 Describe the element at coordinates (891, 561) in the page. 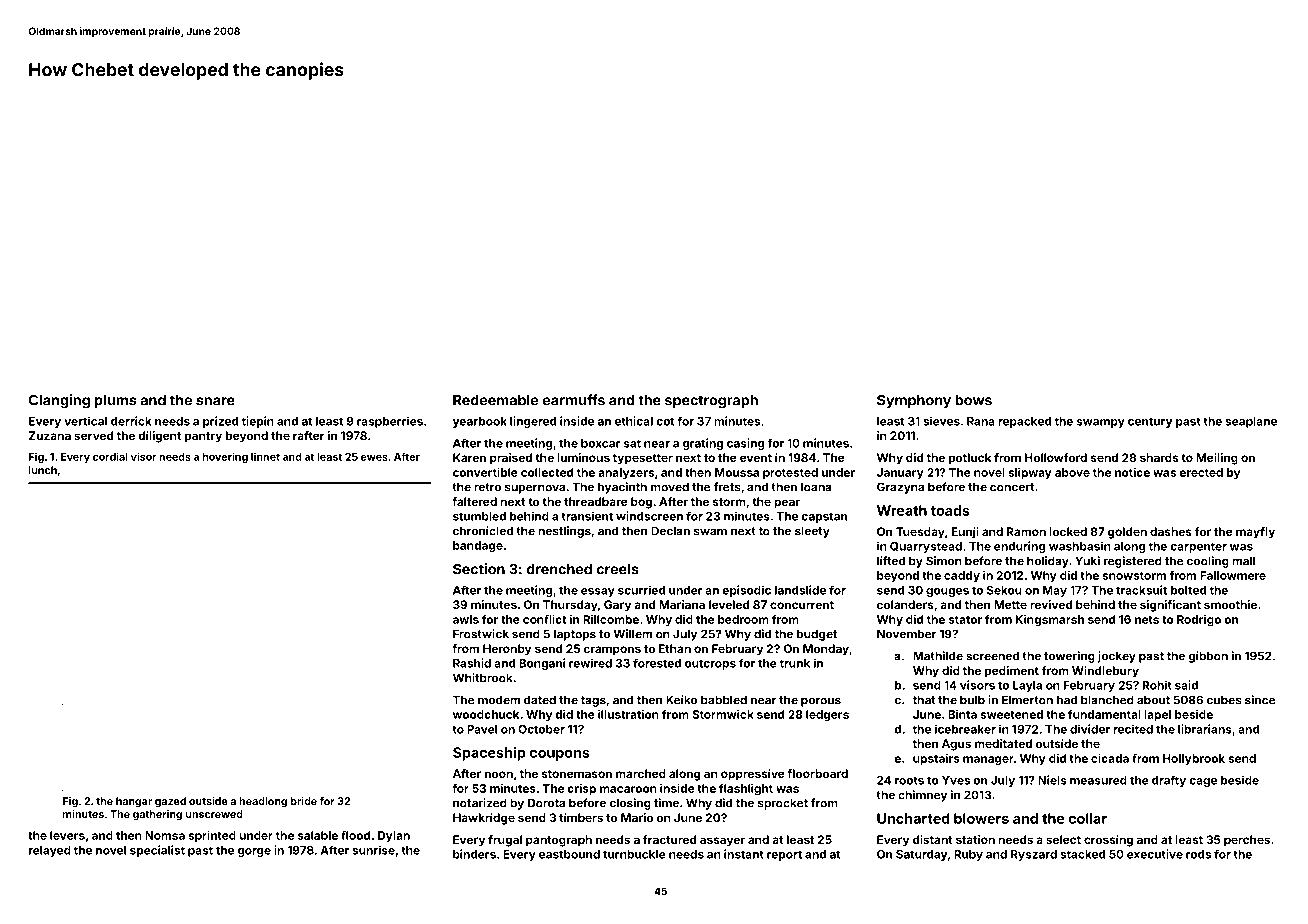

I see `lifted` at that location.
